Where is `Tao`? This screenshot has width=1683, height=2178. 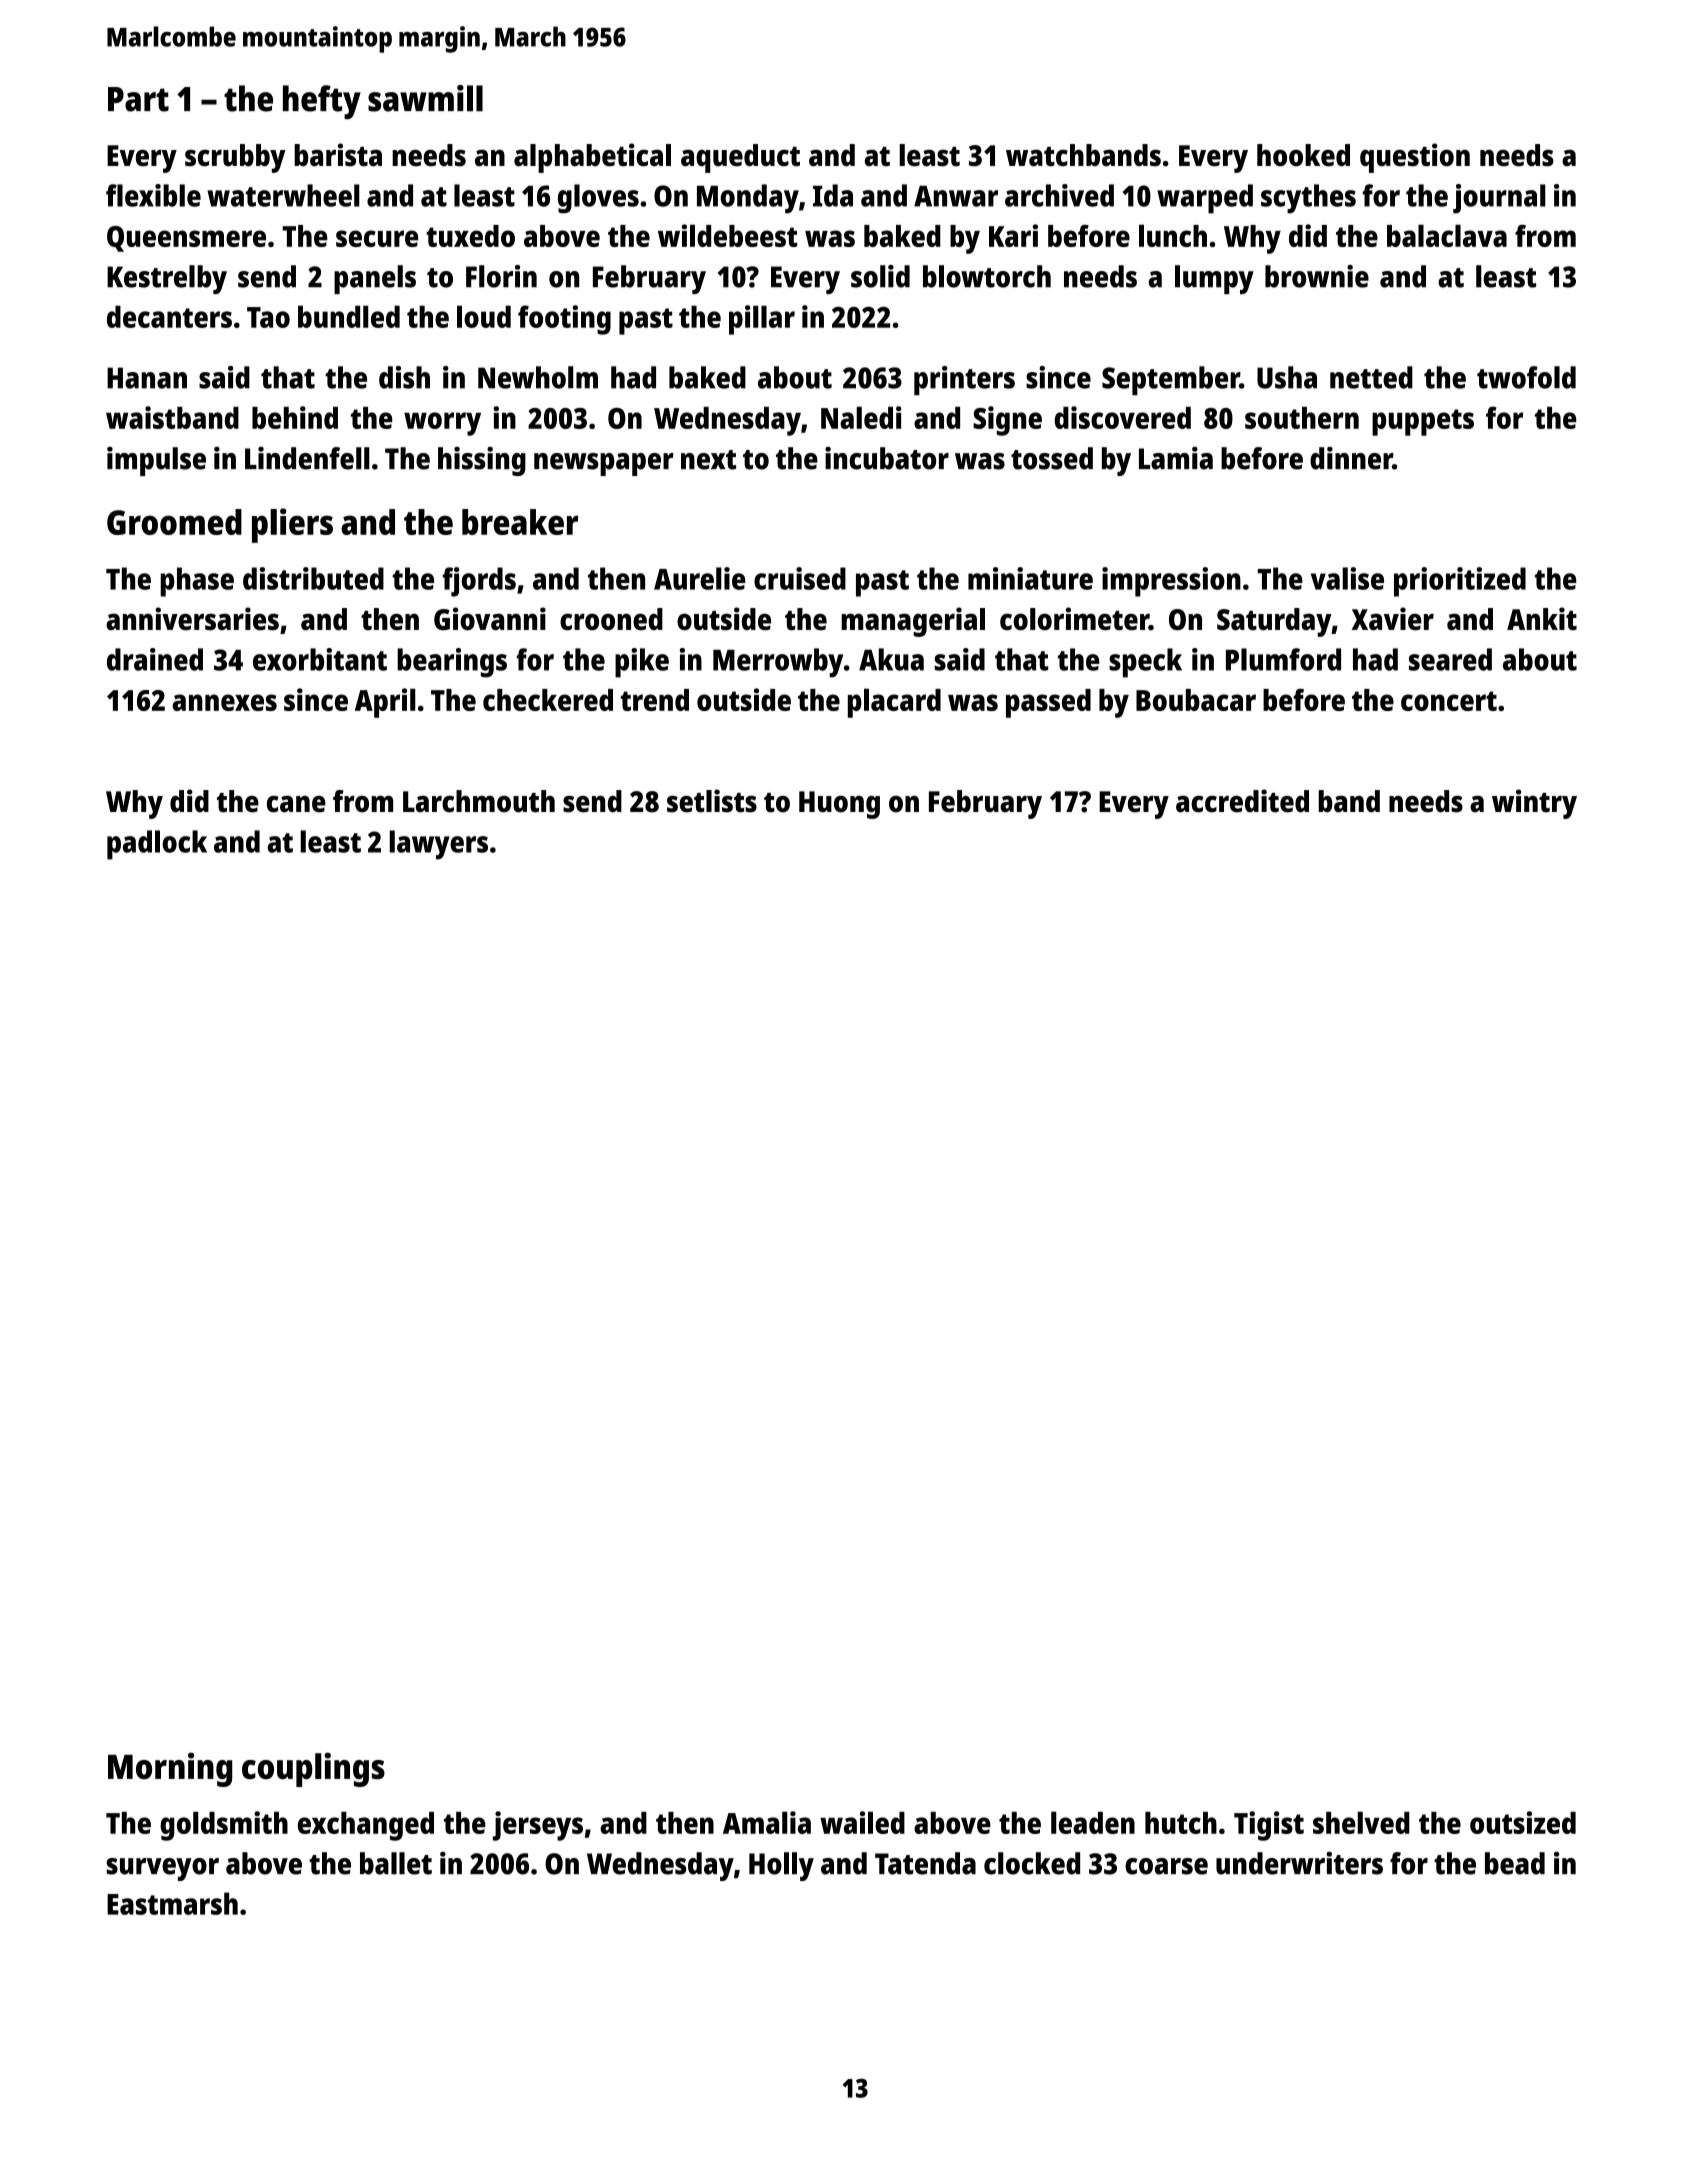
Tao is located at coordinates (268, 317).
